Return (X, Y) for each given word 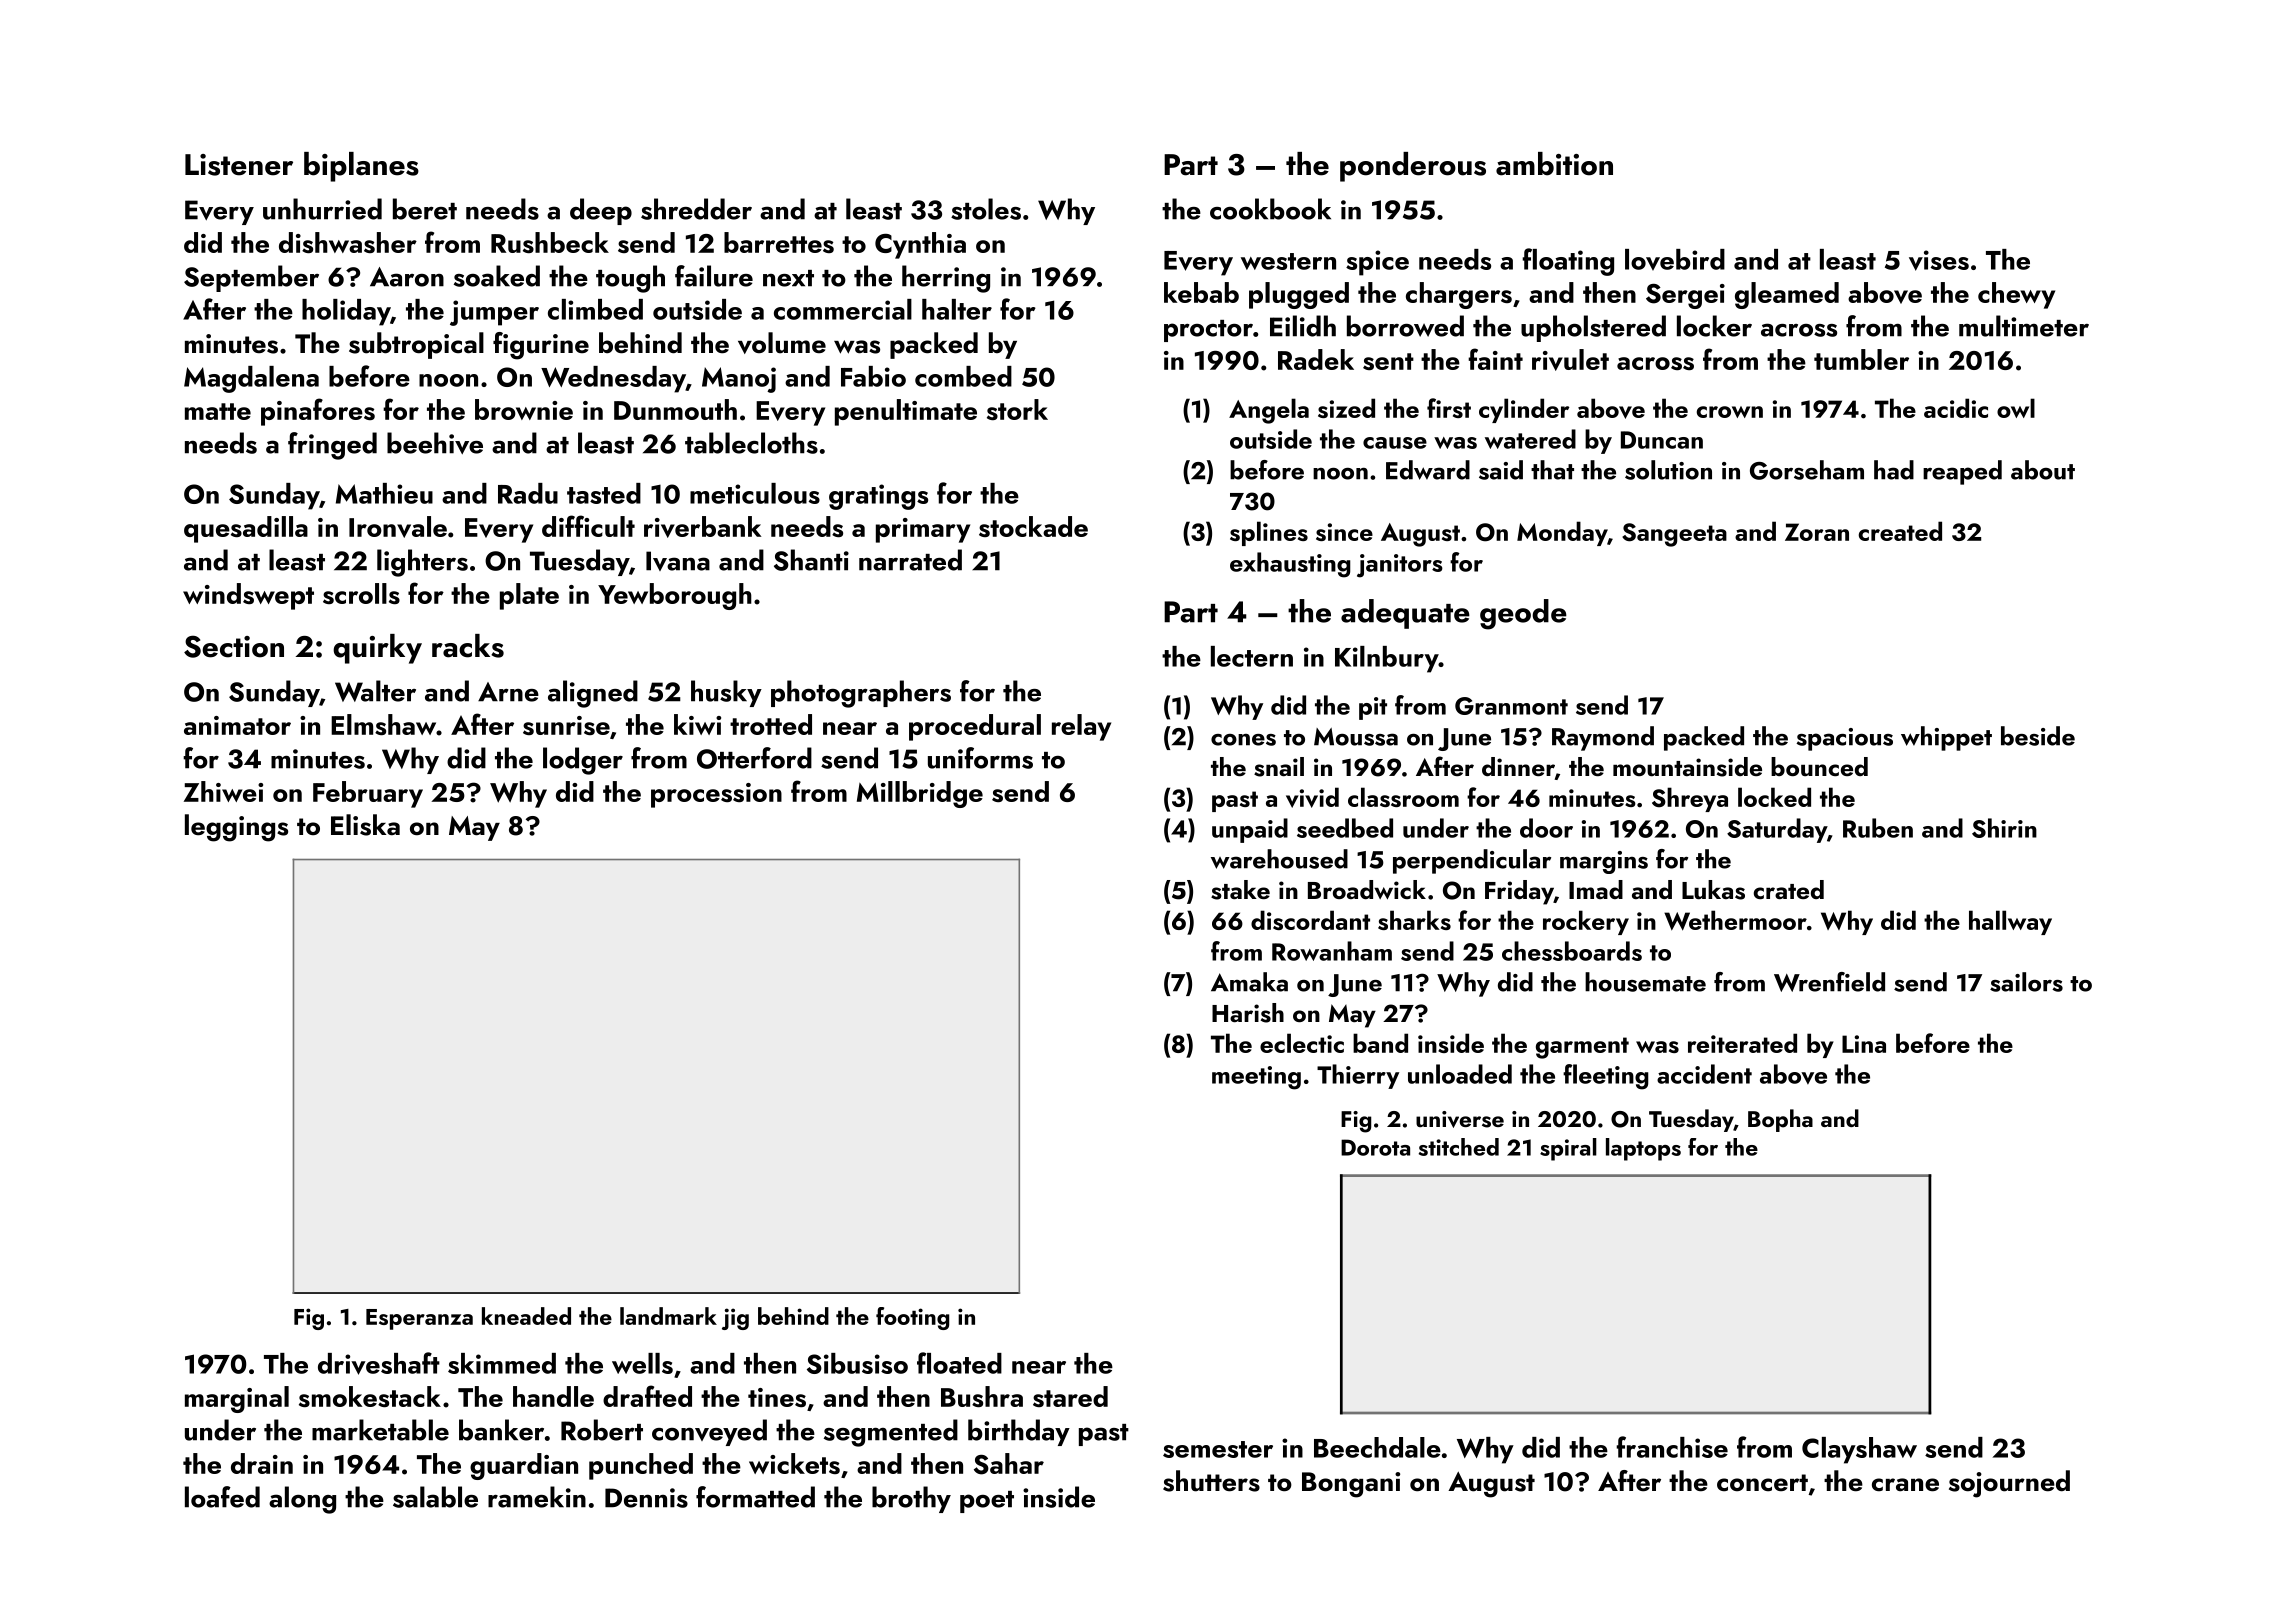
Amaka (1249, 982)
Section (234, 646)
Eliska (365, 825)
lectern (1252, 656)
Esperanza (419, 1319)
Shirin (2004, 828)
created (1900, 531)
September (251, 278)
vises (1939, 260)
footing (912, 1318)
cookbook (1270, 209)
